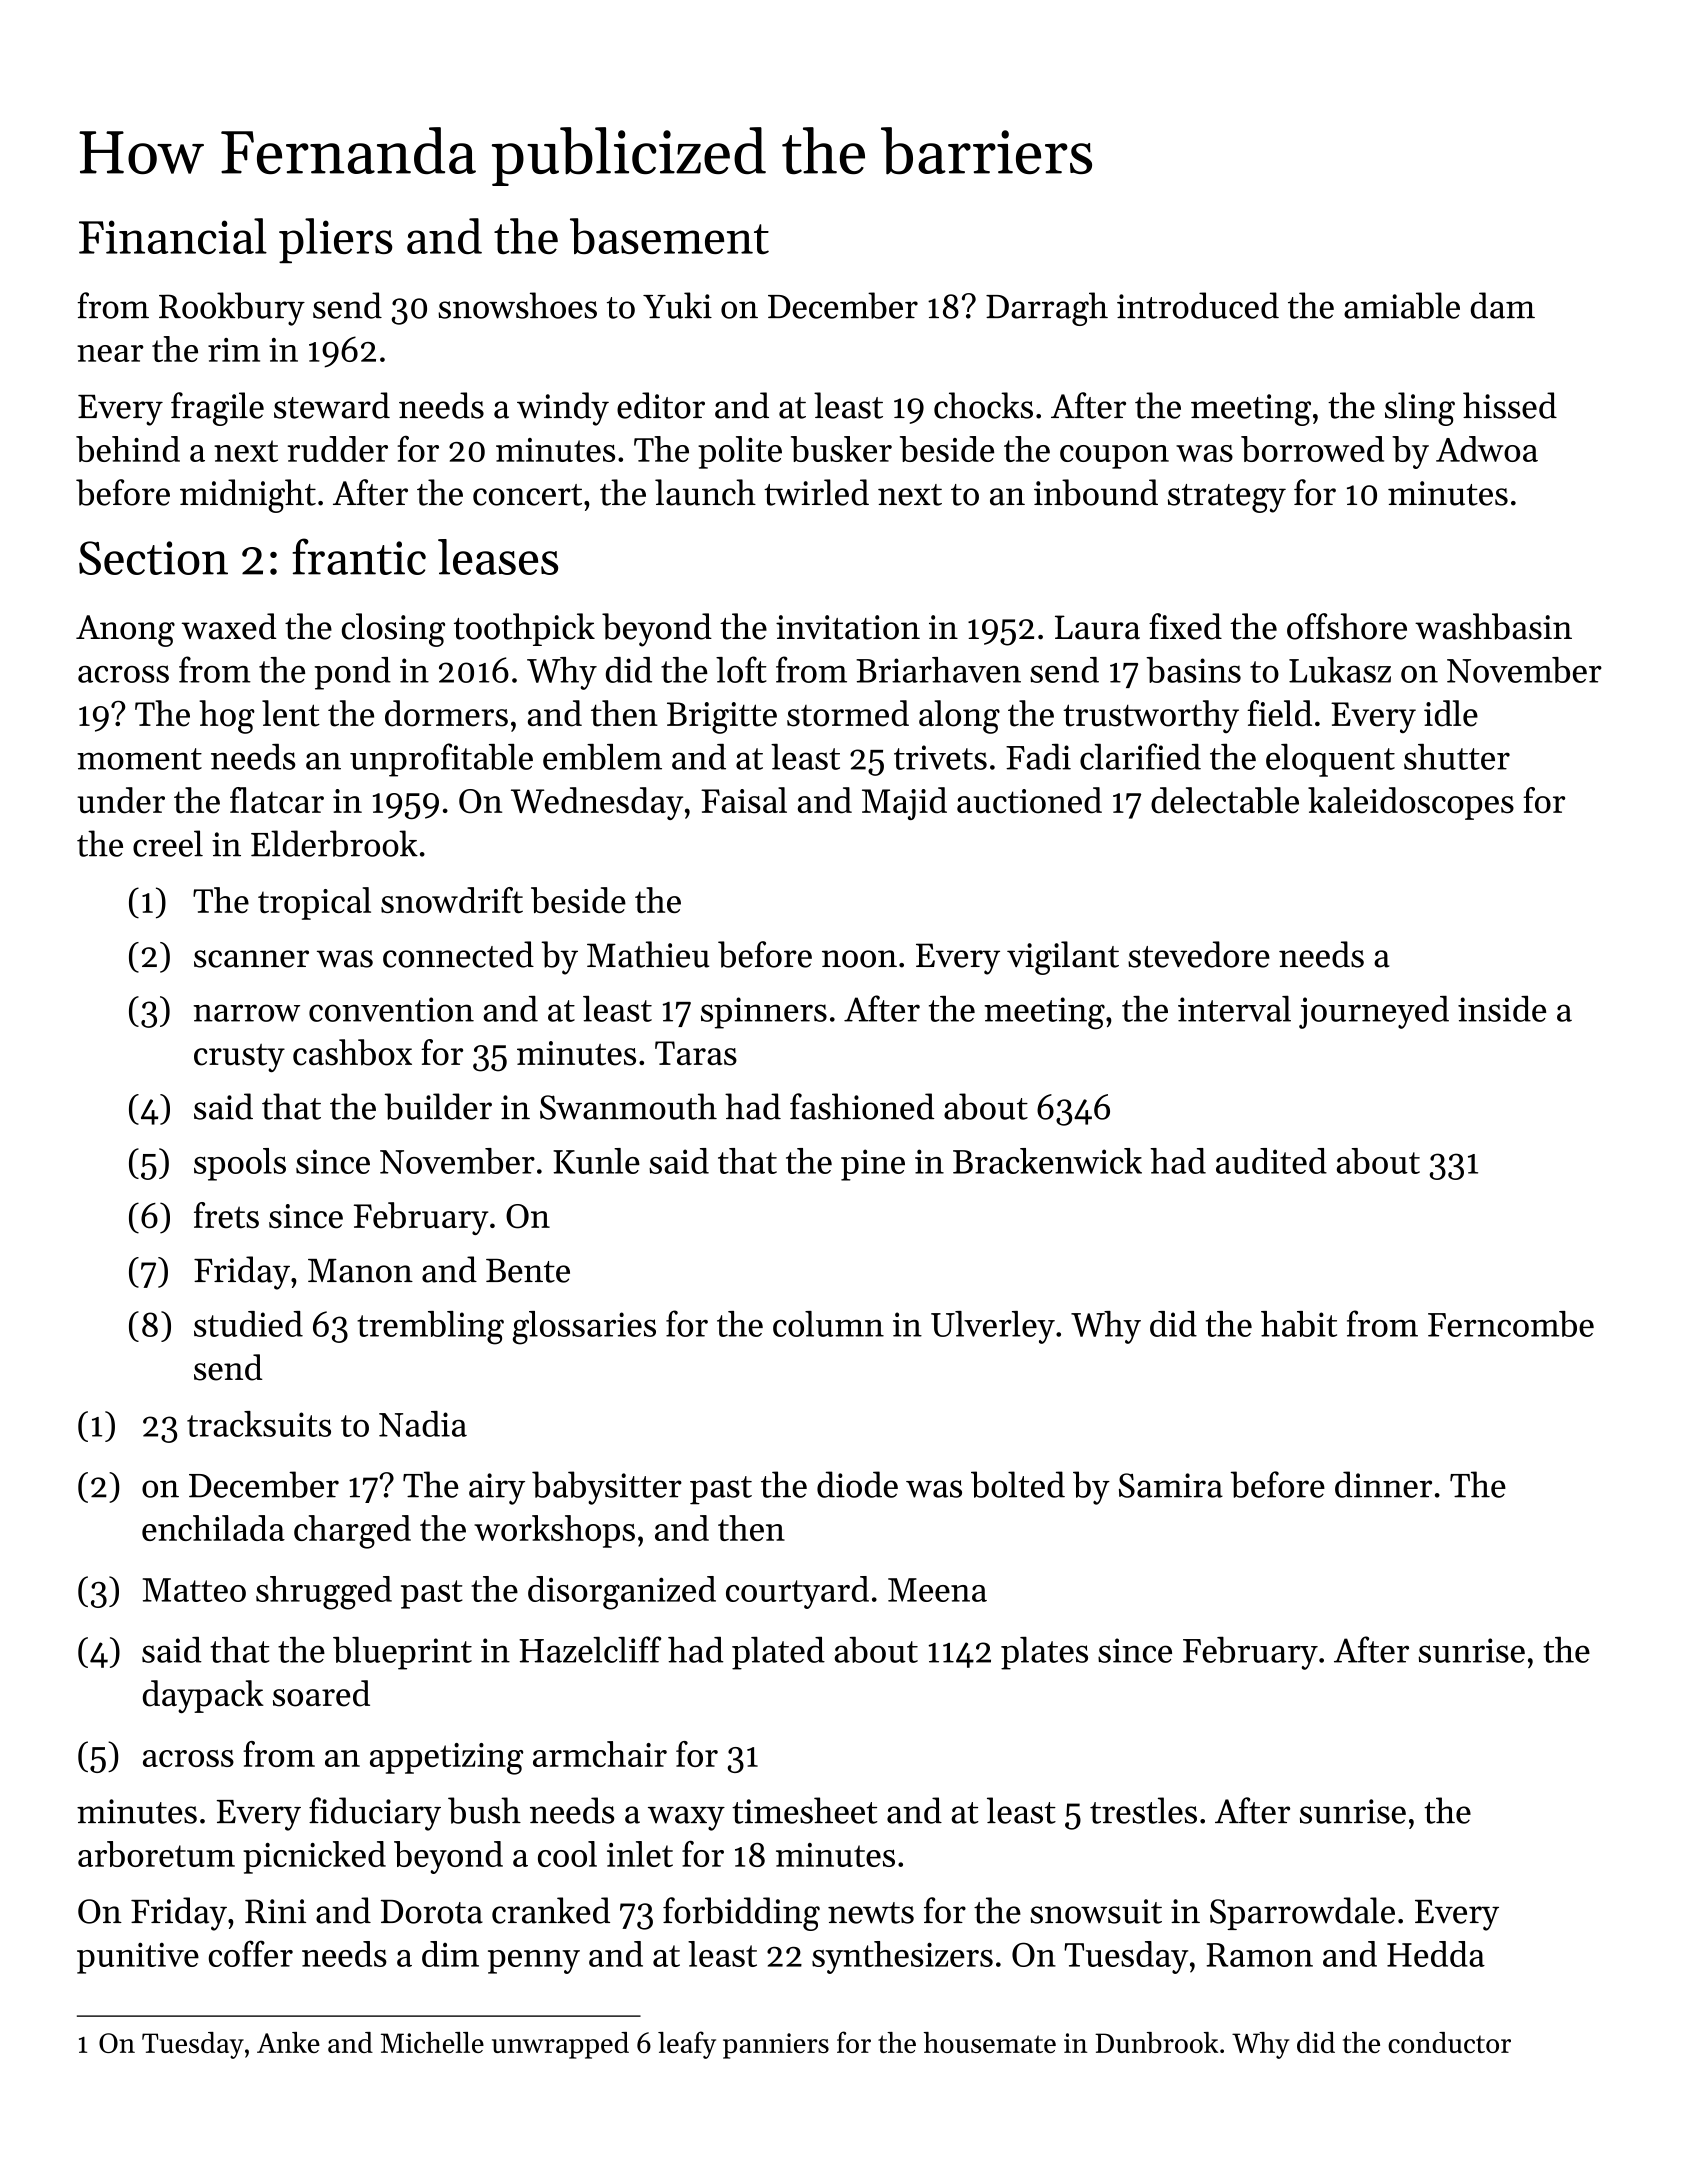 The width and height of the image is (1683, 2178). What do you see at coordinates (138, 1958) in the image?
I see `punitive` at bounding box center [138, 1958].
